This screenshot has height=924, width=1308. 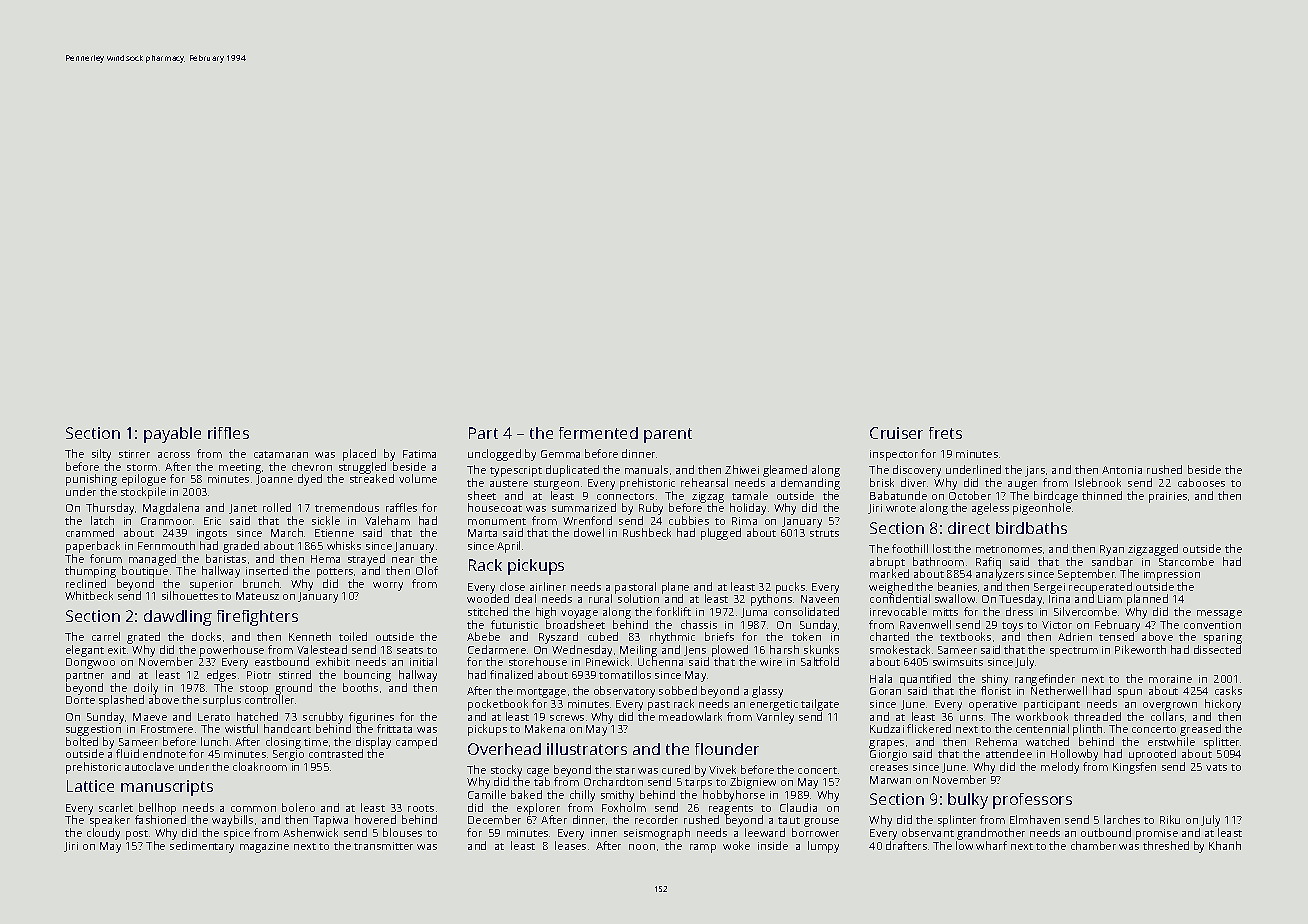 I want to click on pigeonhole, so click(x=1042, y=509).
